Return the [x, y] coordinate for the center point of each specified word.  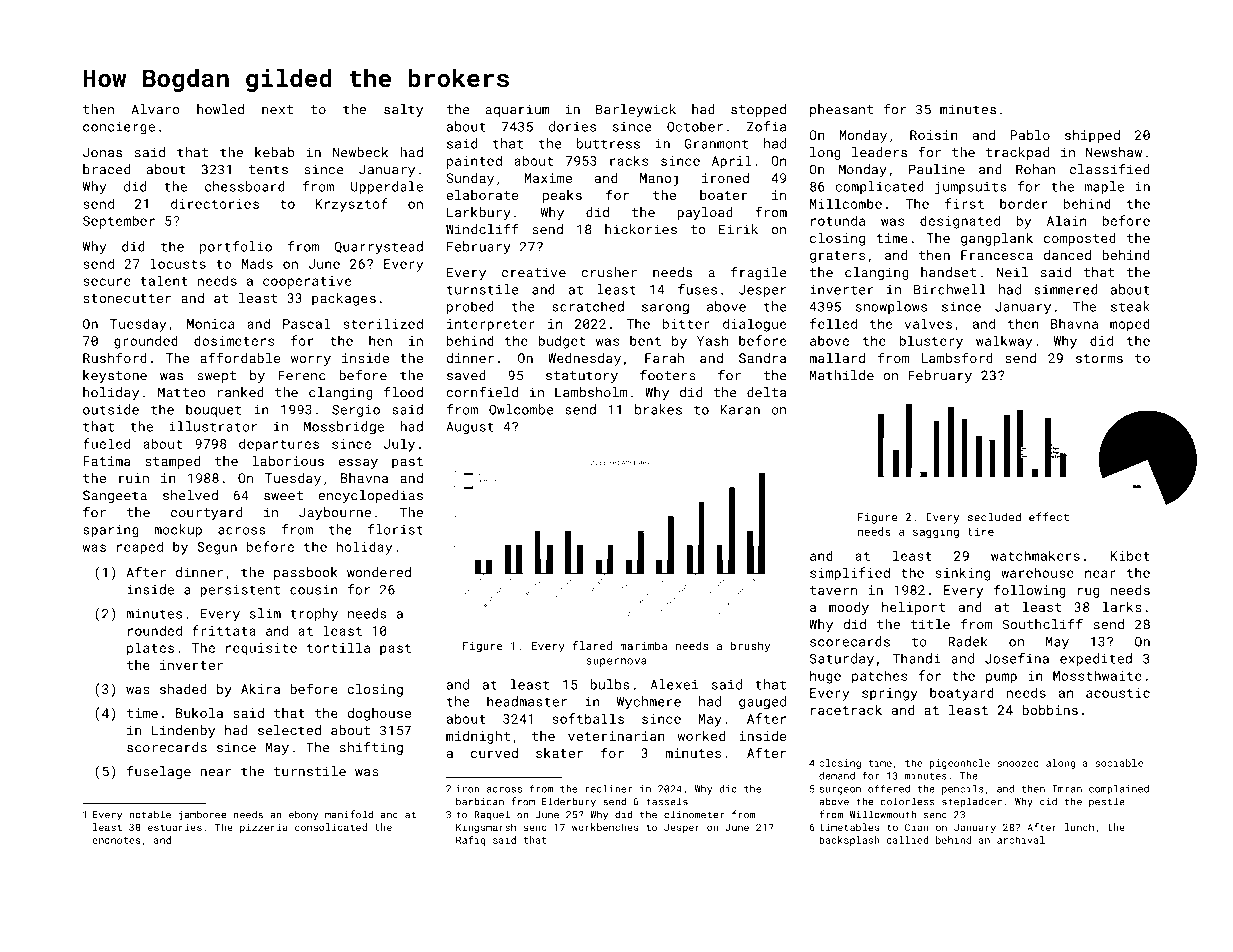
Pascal [307, 323]
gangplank [997, 239]
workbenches [605, 827]
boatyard [962, 694]
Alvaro [156, 109]
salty [403, 110]
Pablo [1030, 135]
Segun [217, 548]
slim [265, 613]
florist [395, 529]
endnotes [116, 840]
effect [1049, 517]
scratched [588, 306]
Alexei [674, 684]
